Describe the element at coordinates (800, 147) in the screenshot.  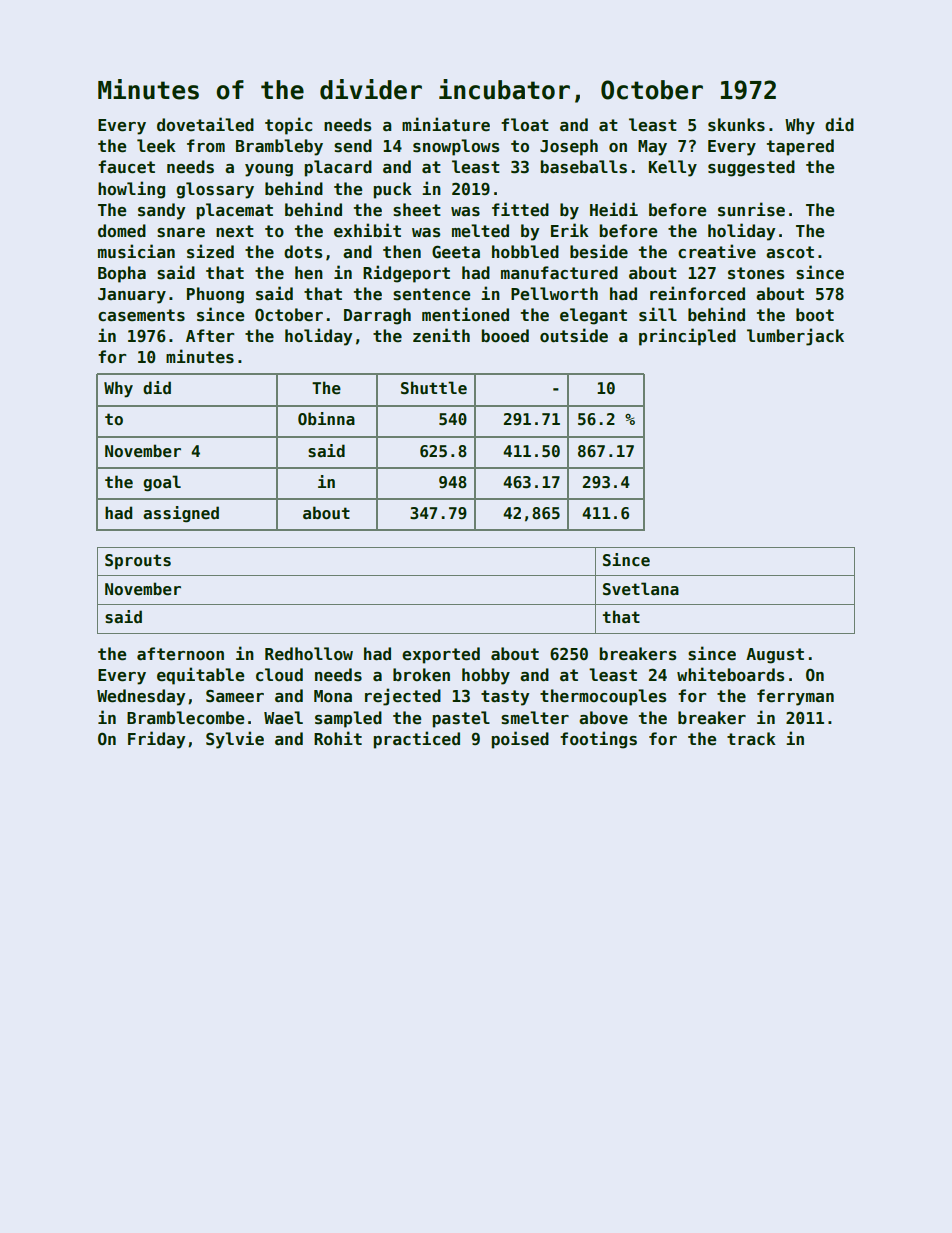
I see `tapered` at that location.
